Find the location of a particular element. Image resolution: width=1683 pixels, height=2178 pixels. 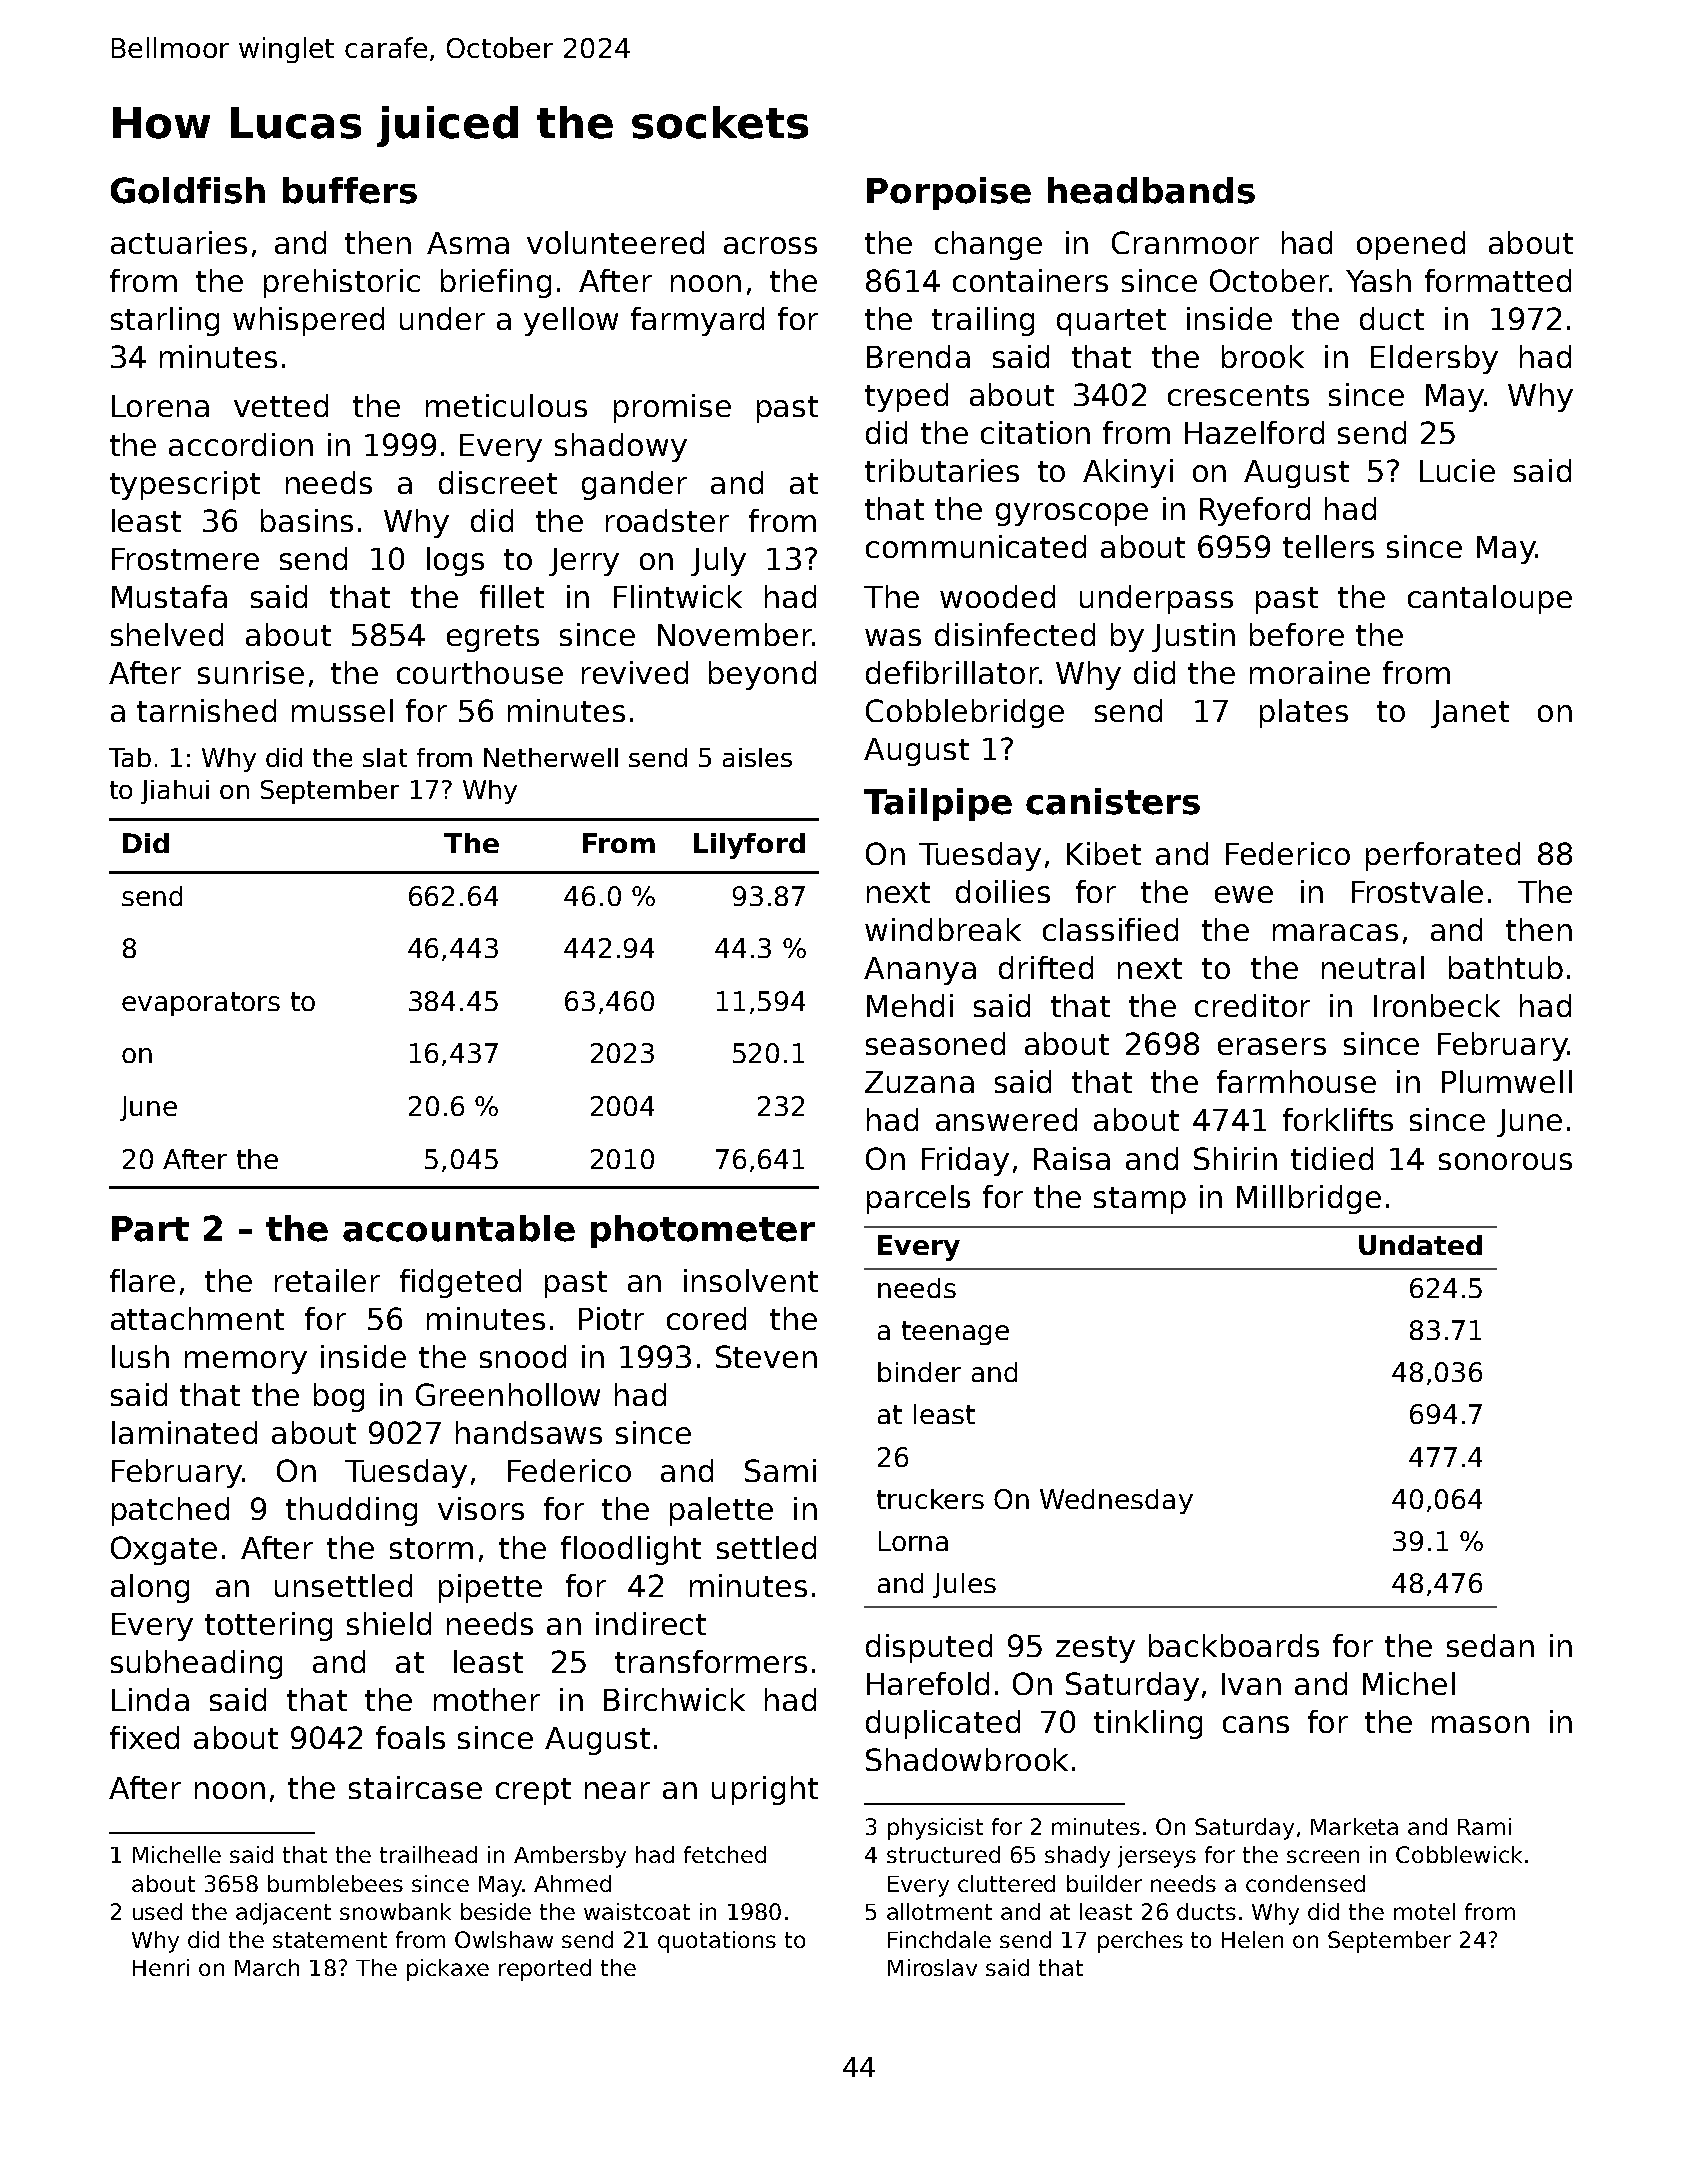

sedan is located at coordinates (1490, 1645).
